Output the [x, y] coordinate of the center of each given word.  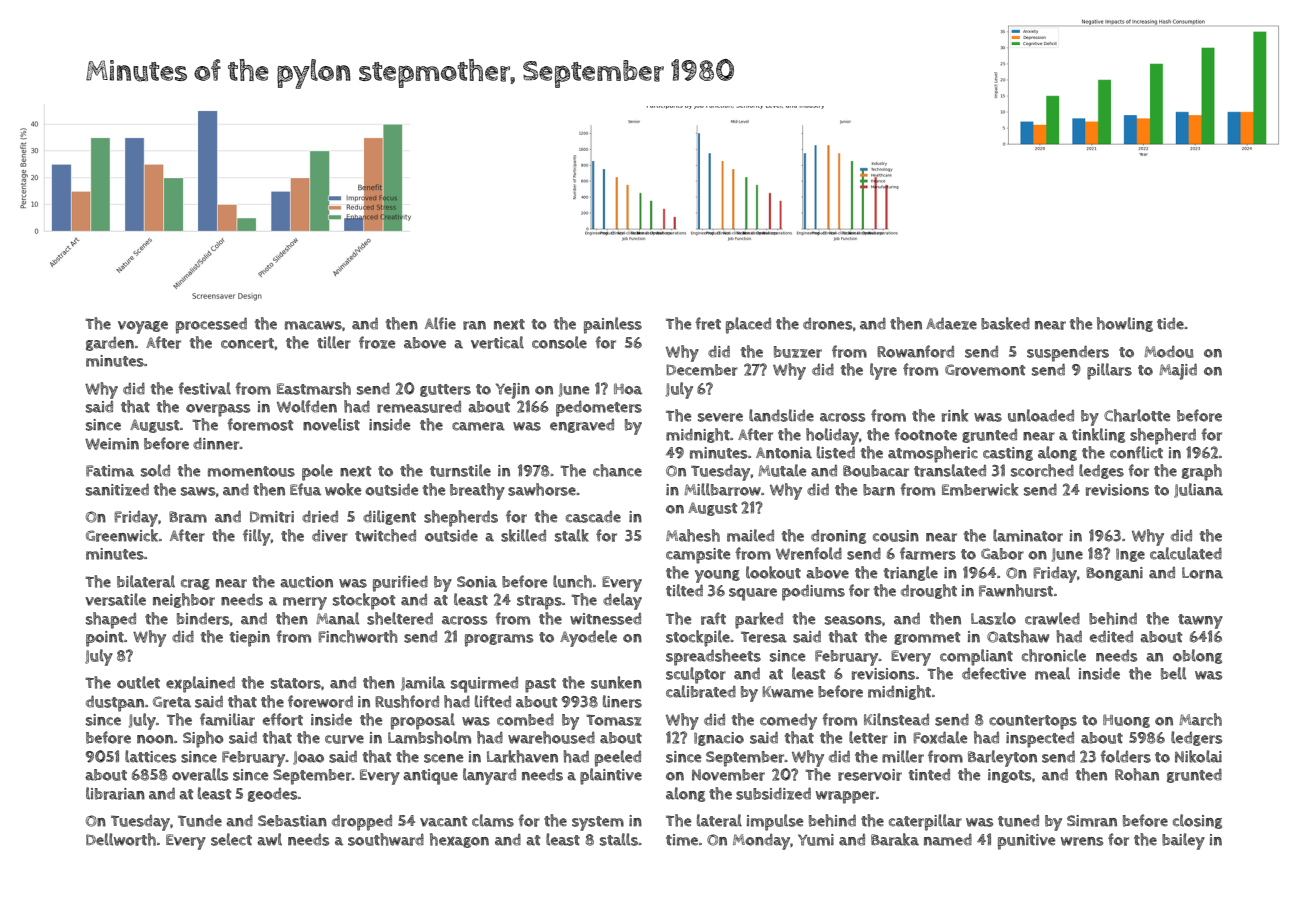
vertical [497, 342]
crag [195, 584]
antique [430, 777]
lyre [883, 371]
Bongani [1114, 574]
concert [247, 343]
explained [200, 684]
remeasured [419, 407]
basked [1005, 323]
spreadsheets [713, 657]
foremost [260, 424]
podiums [813, 592]
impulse [775, 822]
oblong [1197, 656]
